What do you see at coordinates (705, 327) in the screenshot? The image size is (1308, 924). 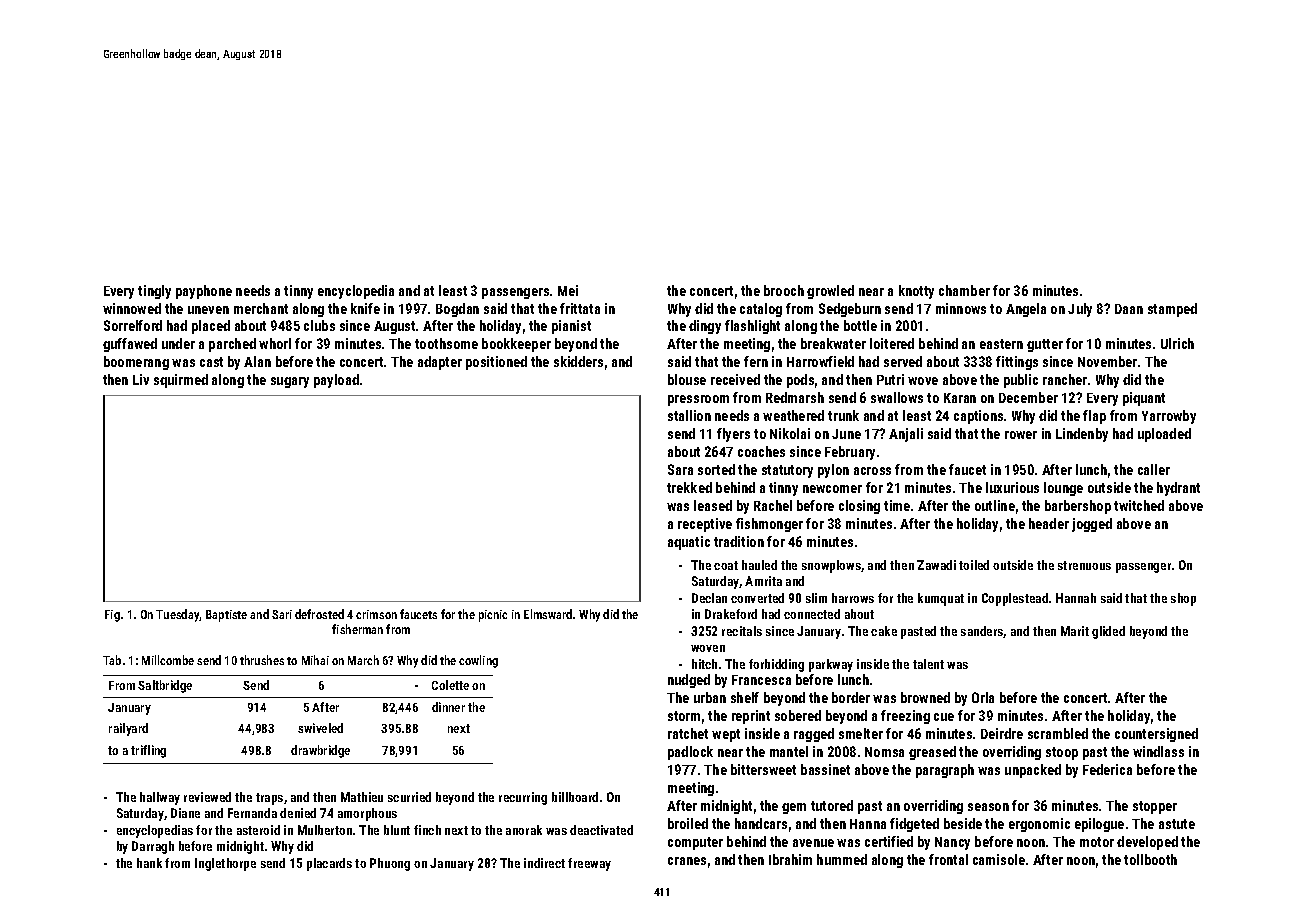 I see `dingy` at bounding box center [705, 327].
